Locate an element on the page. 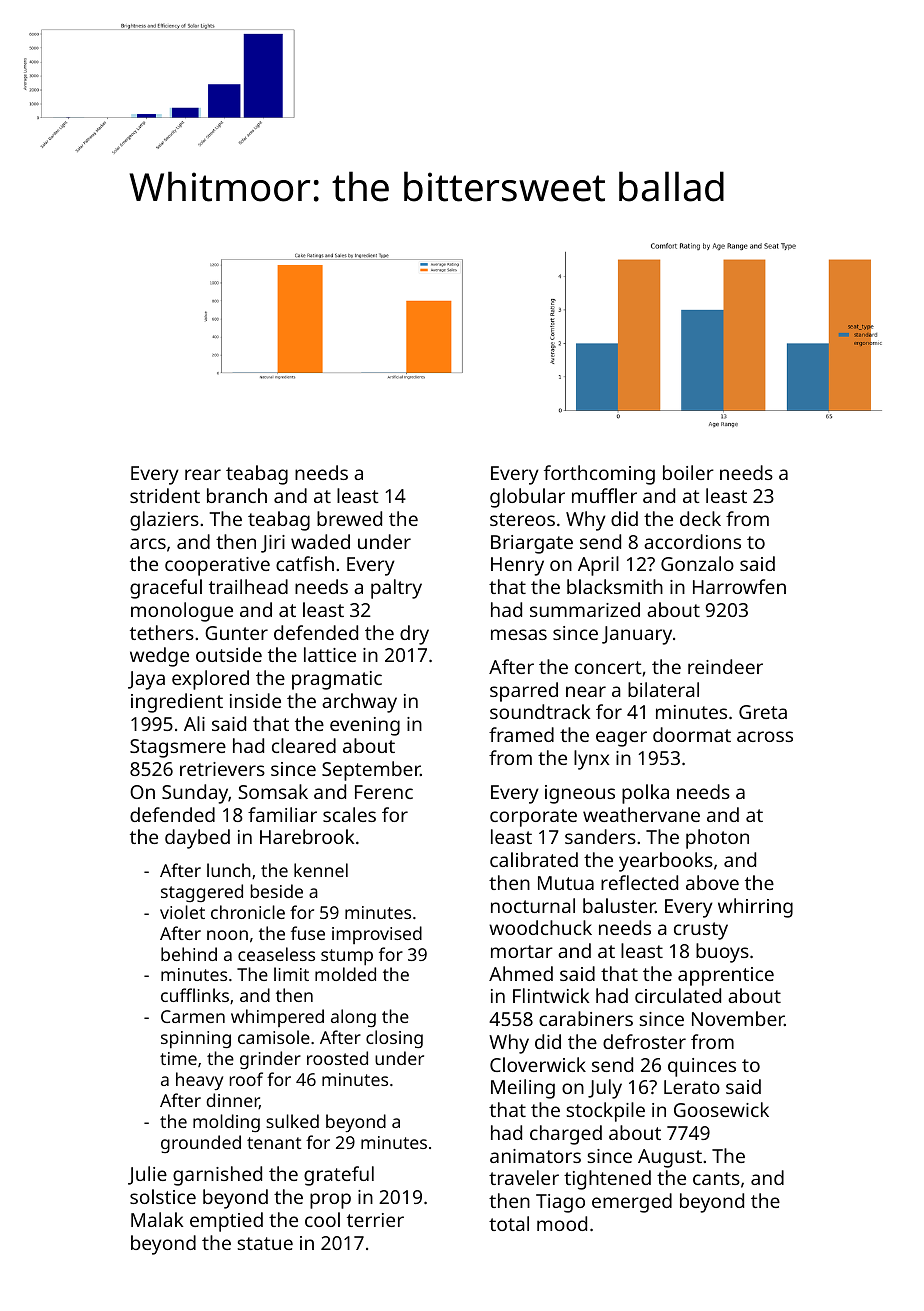  fuse is located at coordinates (308, 933).
